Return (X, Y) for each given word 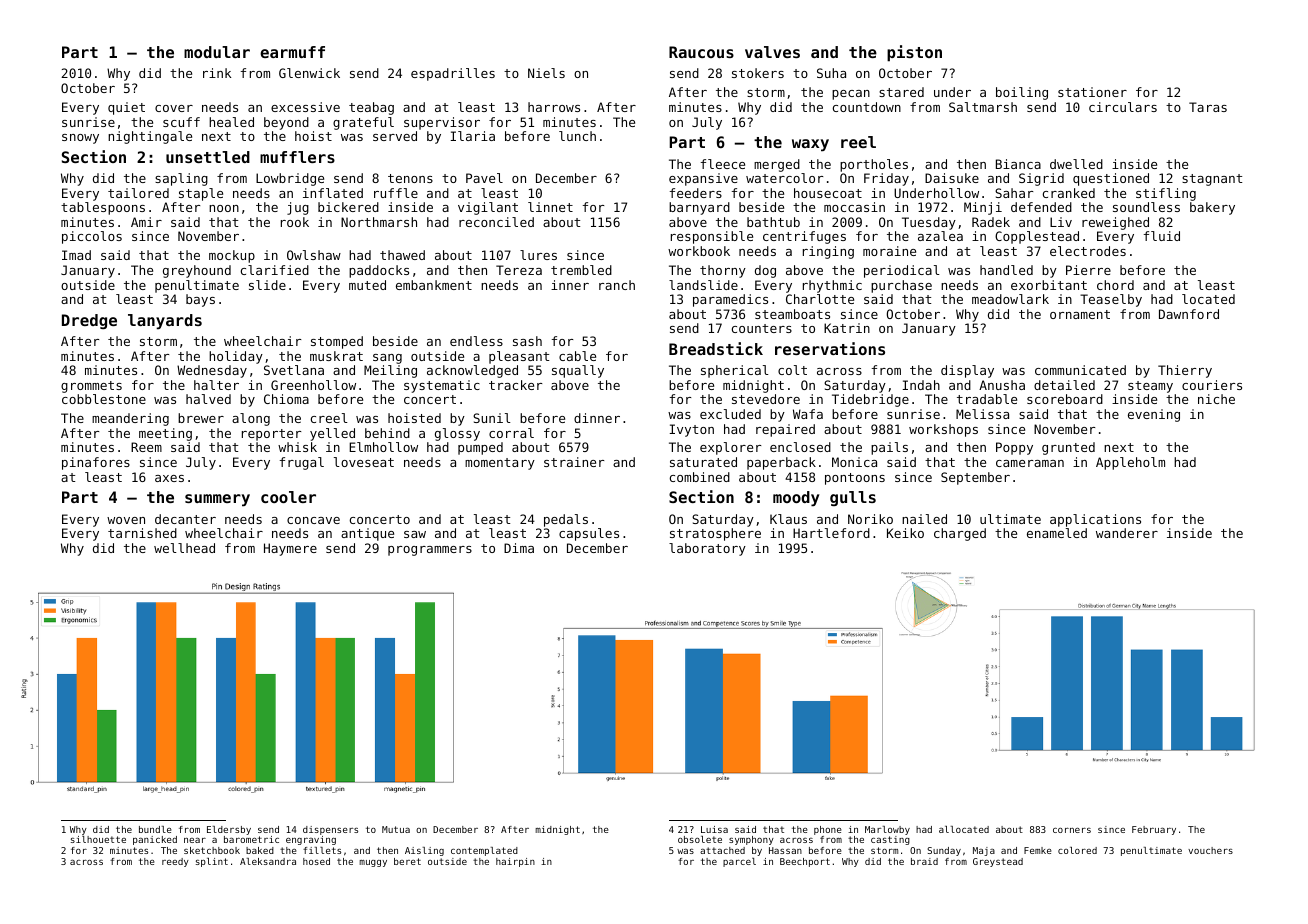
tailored (138, 193)
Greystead (998, 862)
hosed (316, 861)
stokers (758, 73)
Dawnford (1189, 314)
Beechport (805, 862)
